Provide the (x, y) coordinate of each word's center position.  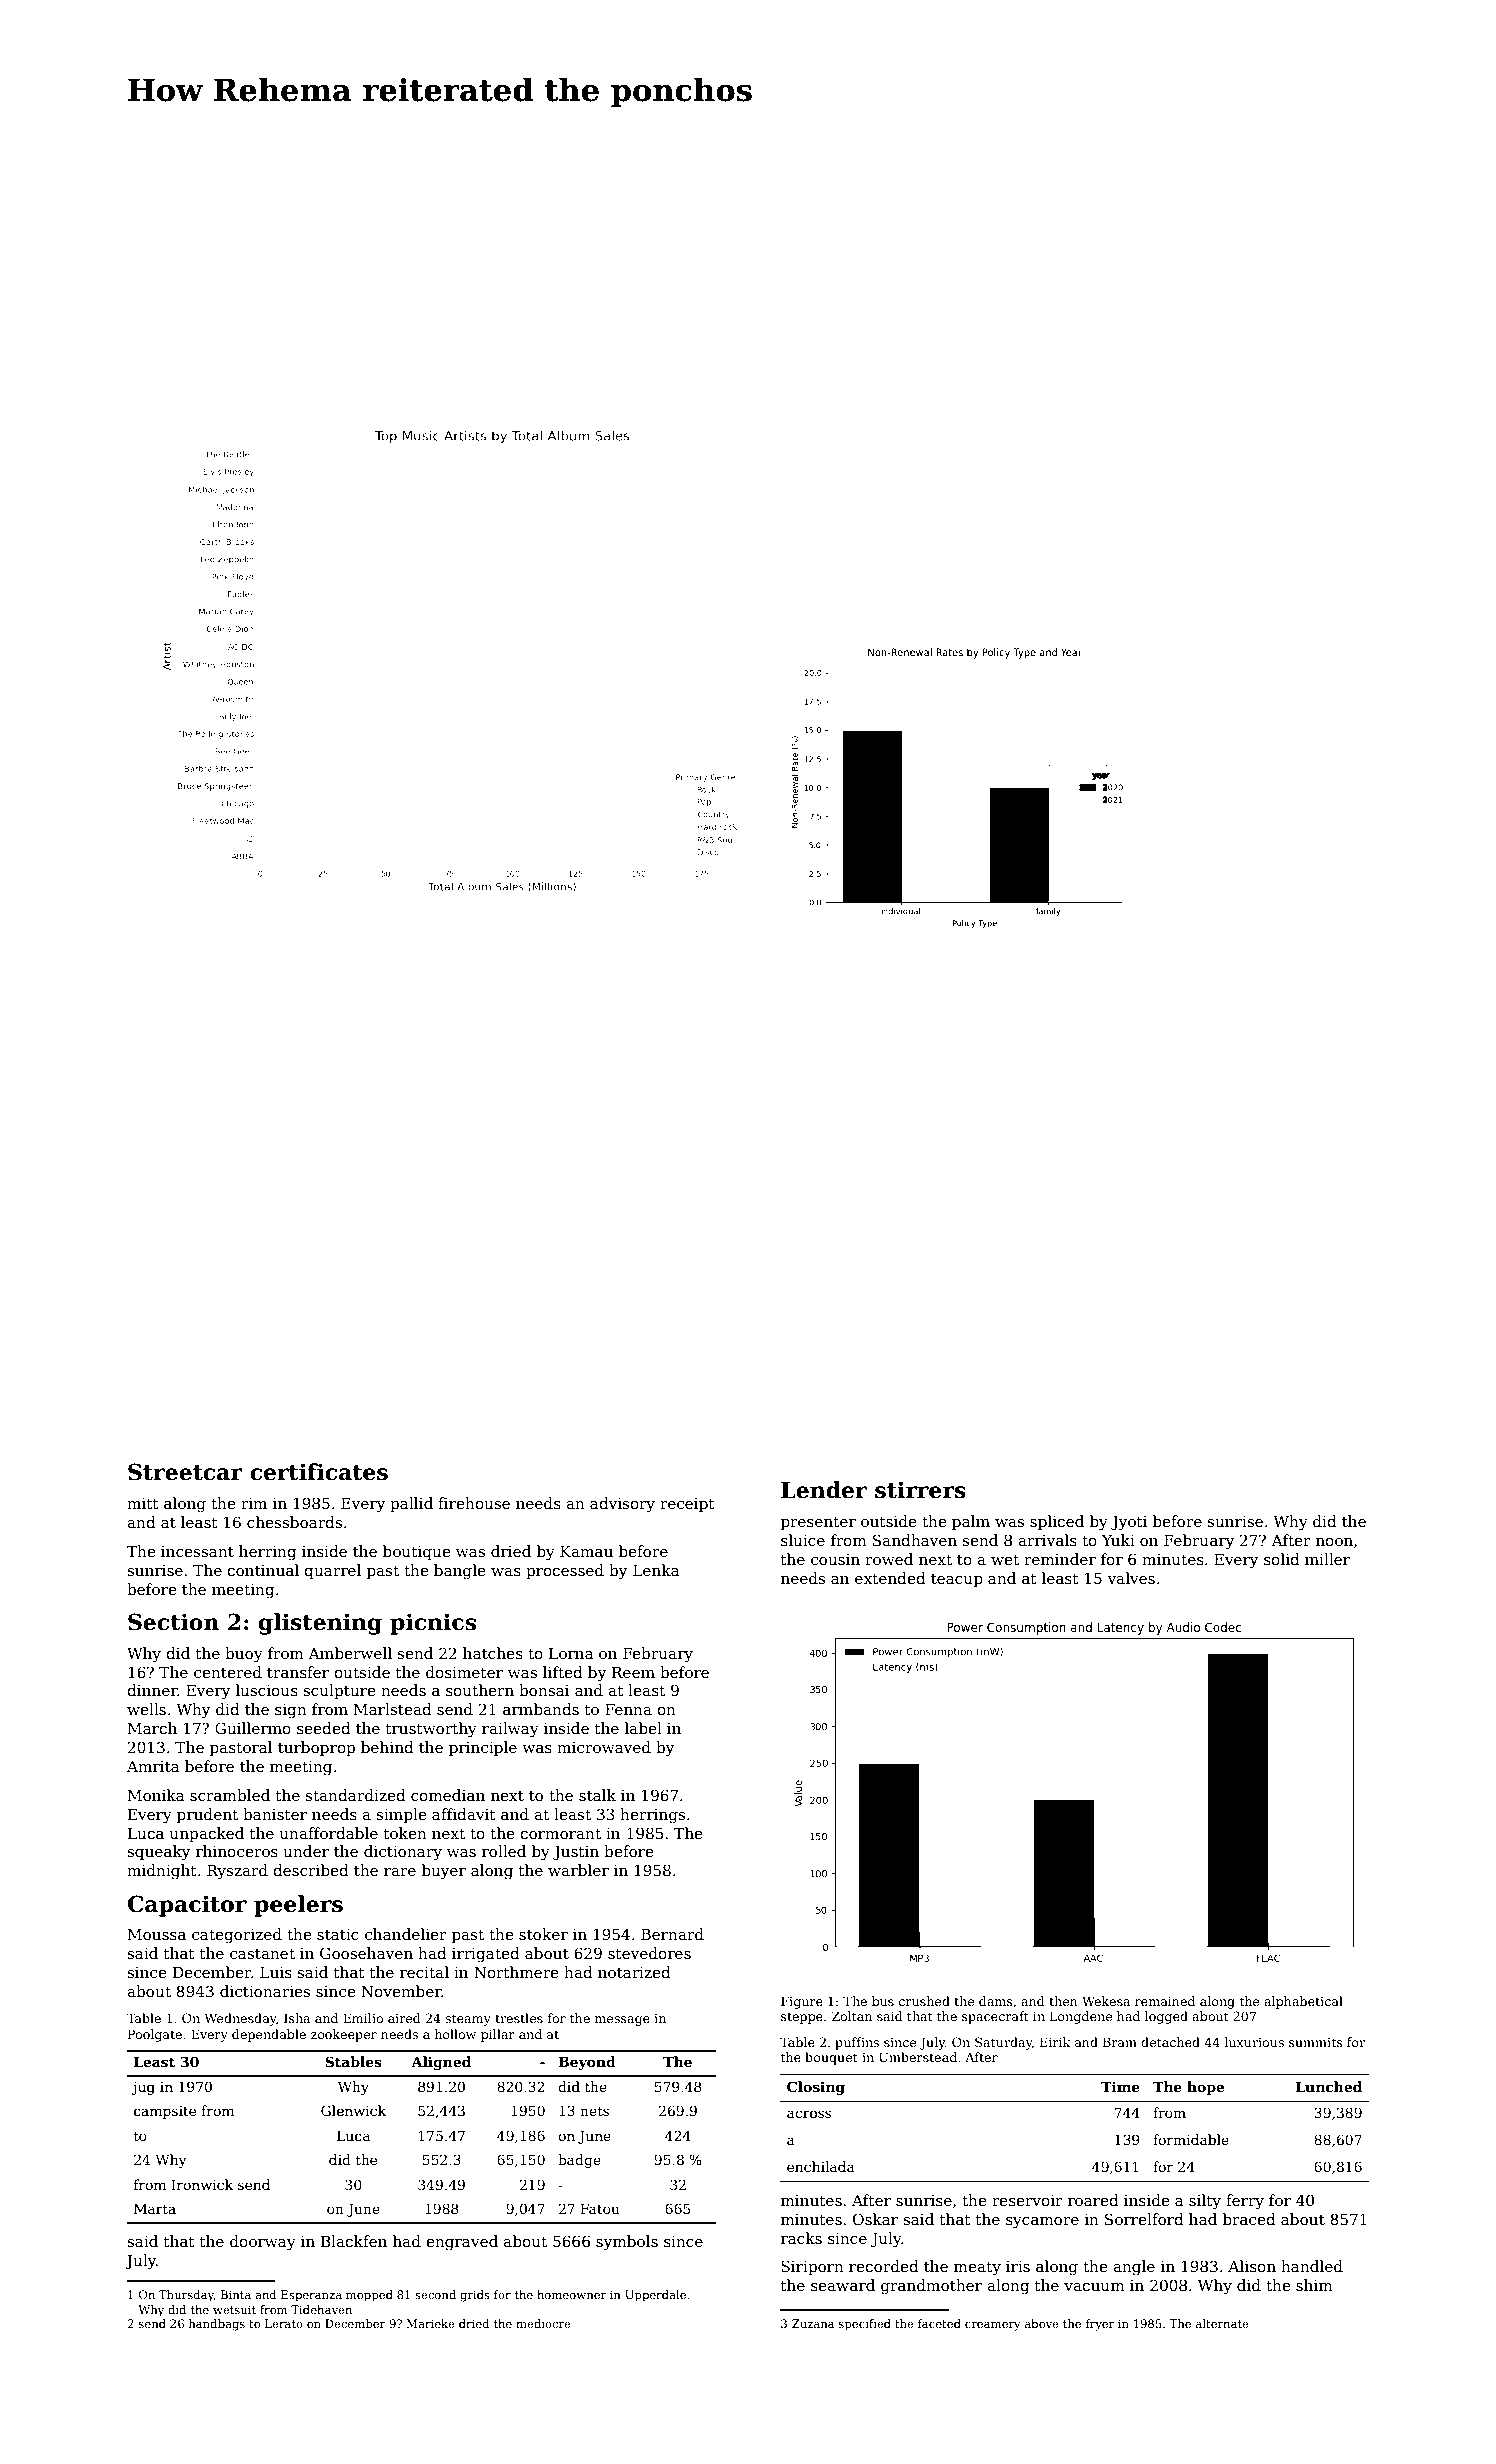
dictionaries (265, 1991)
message (622, 2021)
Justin (576, 1852)
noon (1334, 1542)
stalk (597, 1795)
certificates (319, 1472)
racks (801, 2238)
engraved (462, 2243)
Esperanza (311, 2296)
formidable (1191, 2139)
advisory (622, 1505)
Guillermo (253, 1728)
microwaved (604, 1747)
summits (1315, 2042)
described (311, 1870)
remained (1165, 2001)
